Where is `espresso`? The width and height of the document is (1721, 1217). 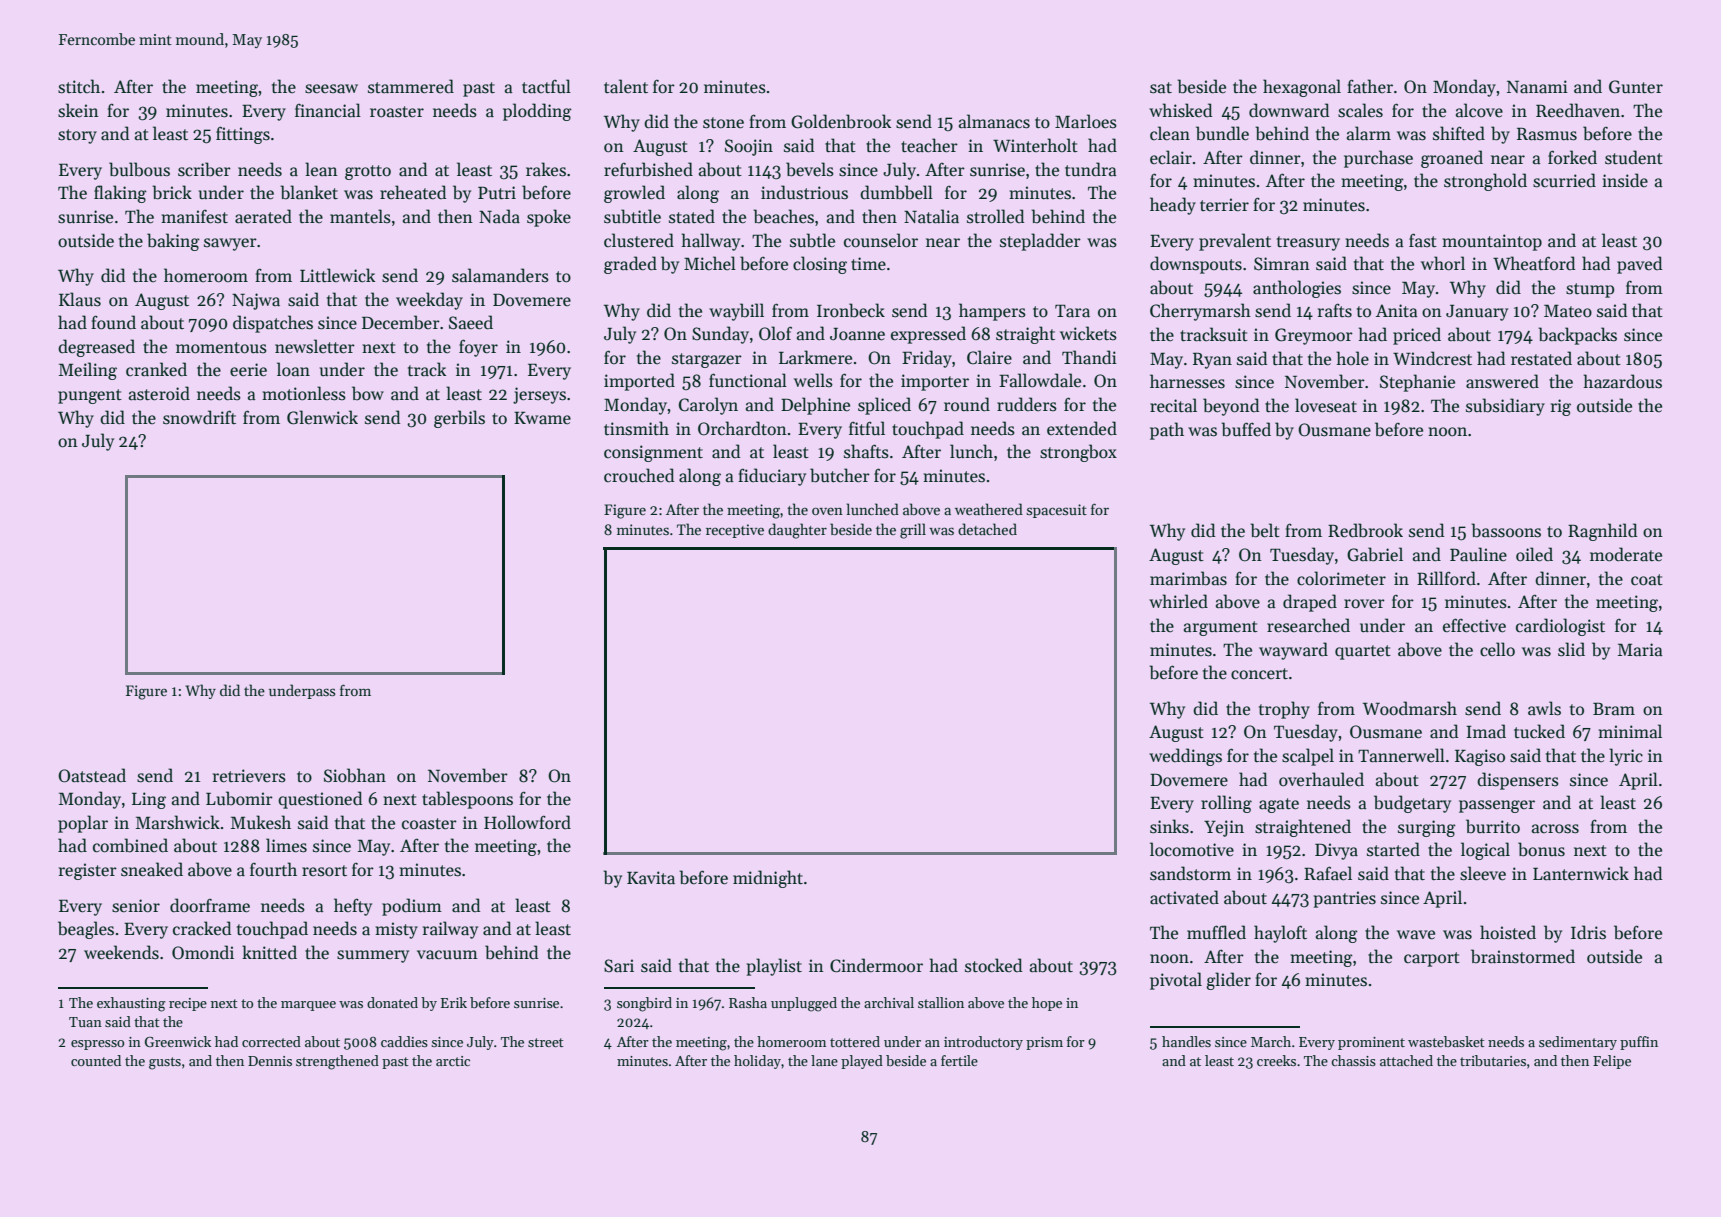 espresso is located at coordinates (97, 1045).
